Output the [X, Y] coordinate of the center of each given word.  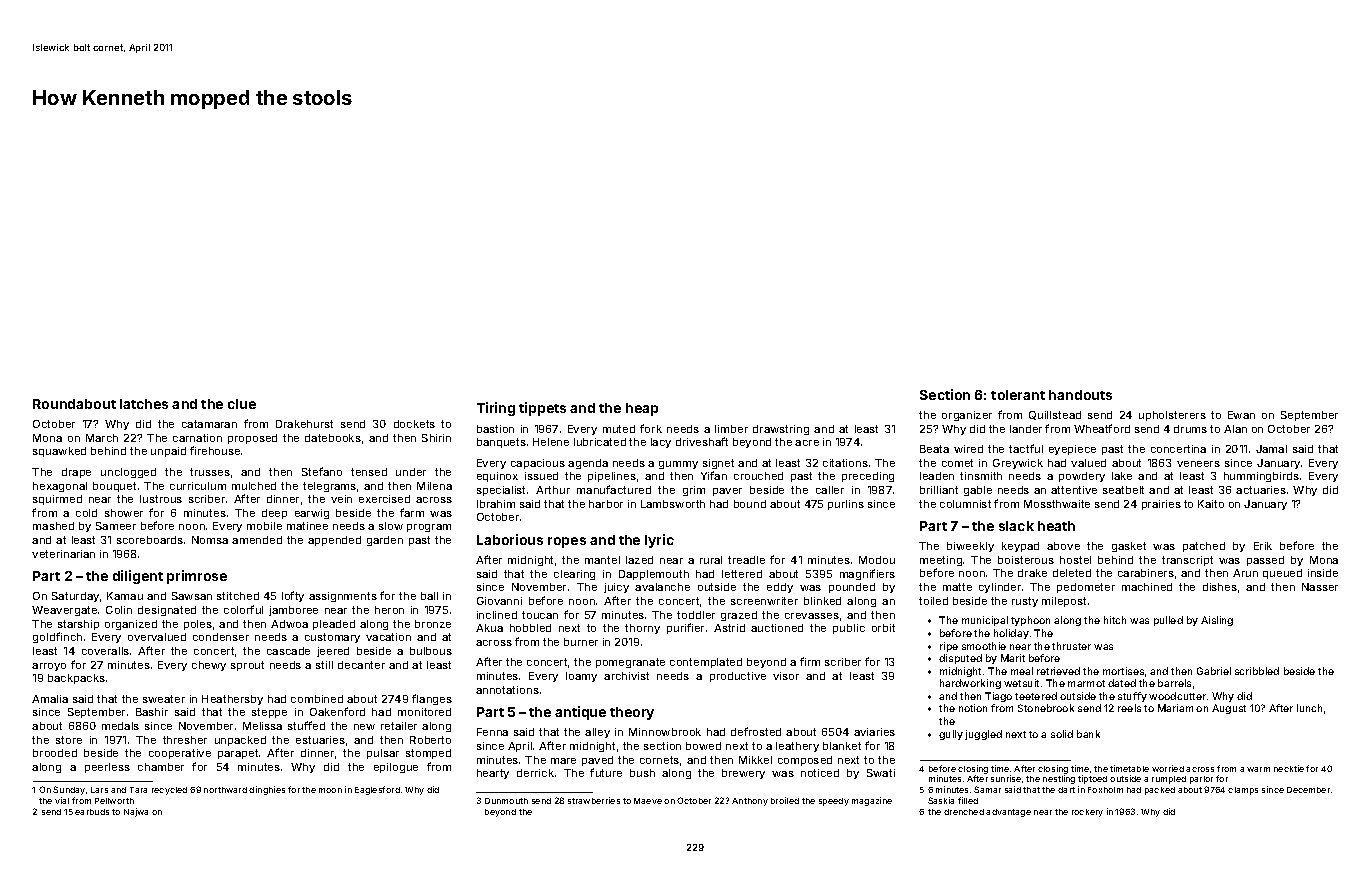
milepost [1064, 602]
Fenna [492, 732]
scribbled [1257, 671]
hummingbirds [1261, 477]
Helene [551, 442]
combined [317, 699]
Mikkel [755, 760]
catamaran [209, 424]
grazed [739, 616]
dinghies [267, 790]
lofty [293, 596]
